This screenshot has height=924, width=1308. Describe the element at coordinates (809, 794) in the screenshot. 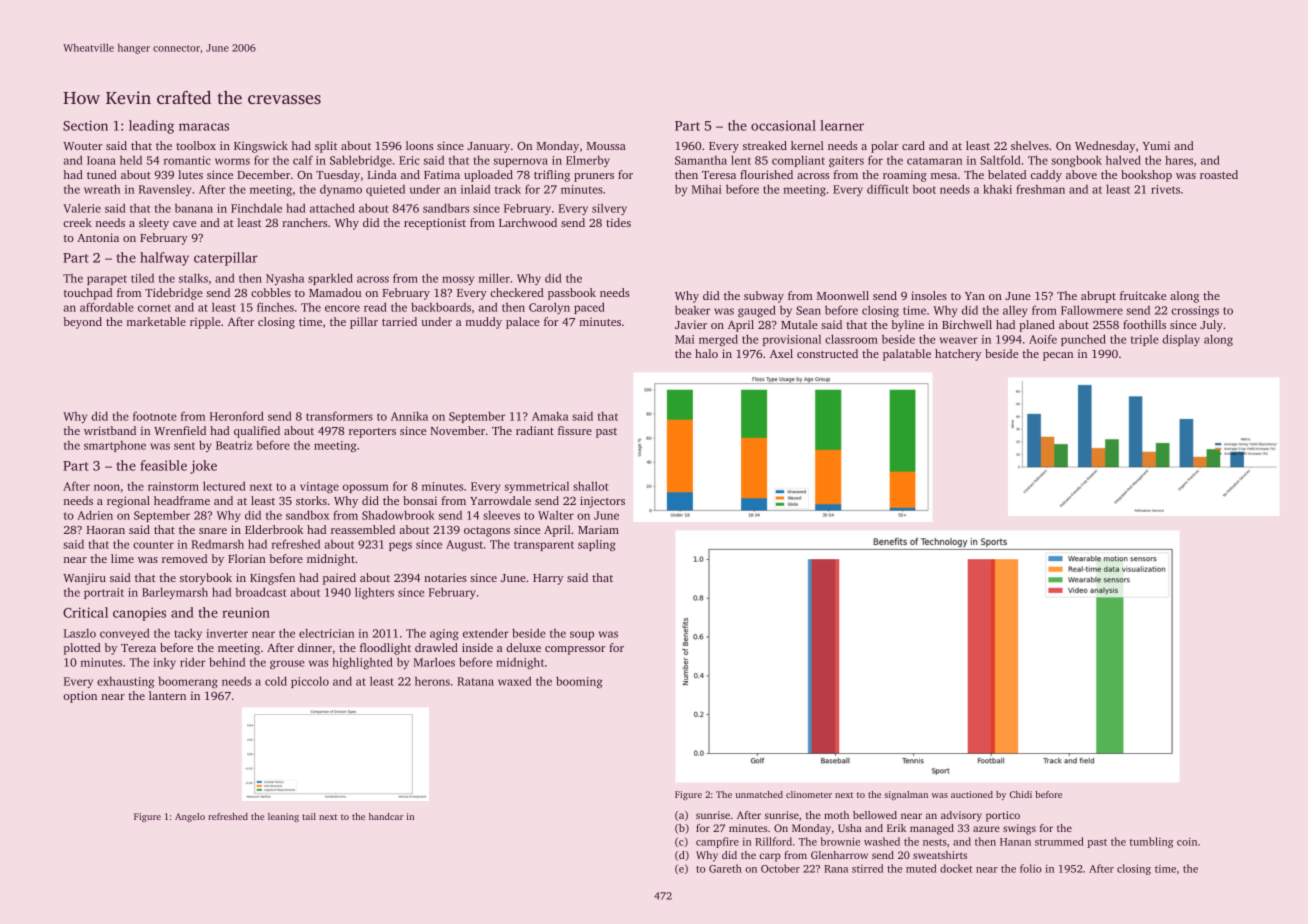

I see `clinometer` at that location.
